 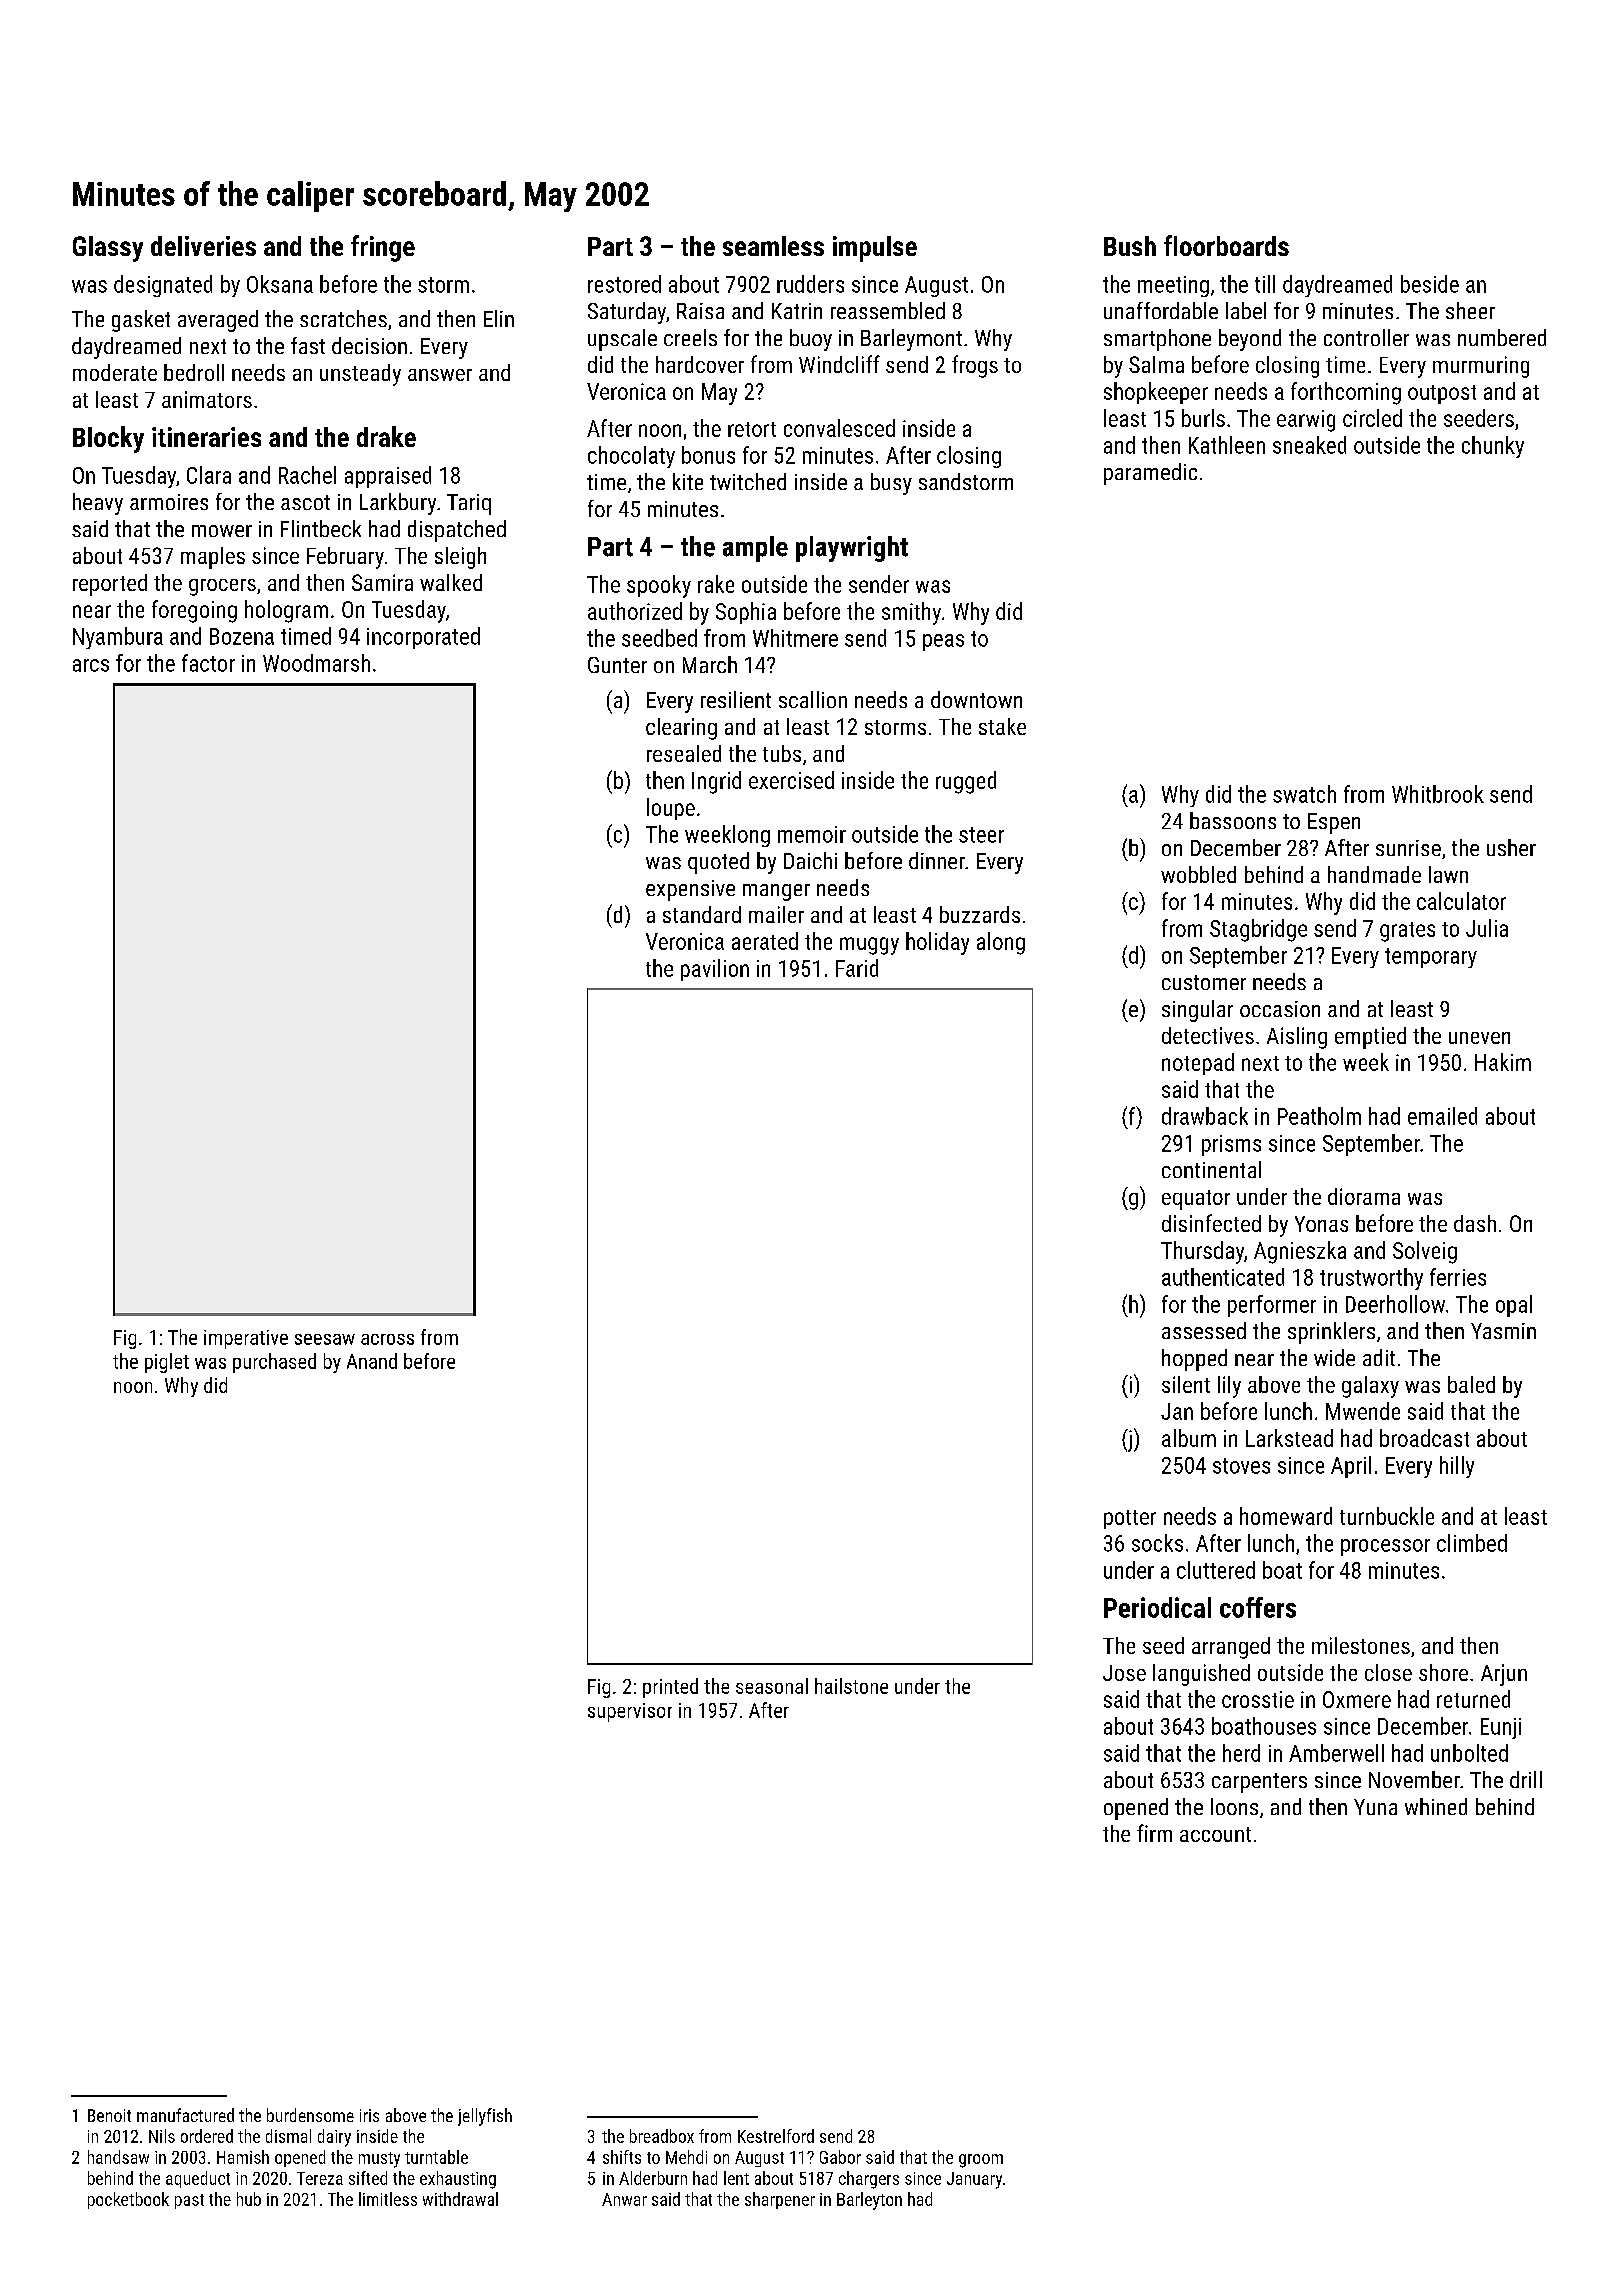 What do you see at coordinates (715, 970) in the screenshot?
I see `pavilion` at bounding box center [715, 970].
